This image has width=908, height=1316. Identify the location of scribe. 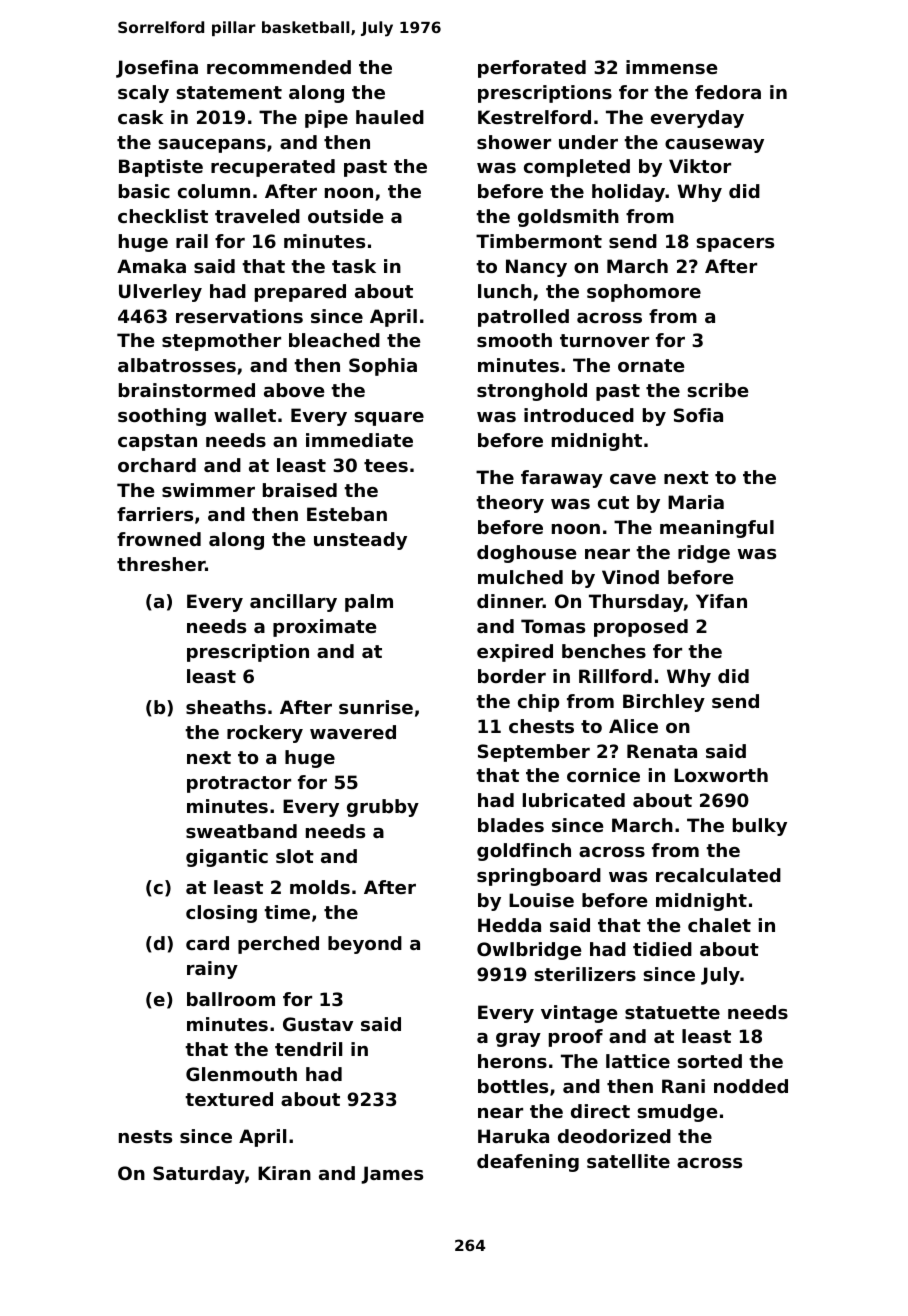
(717, 390).
